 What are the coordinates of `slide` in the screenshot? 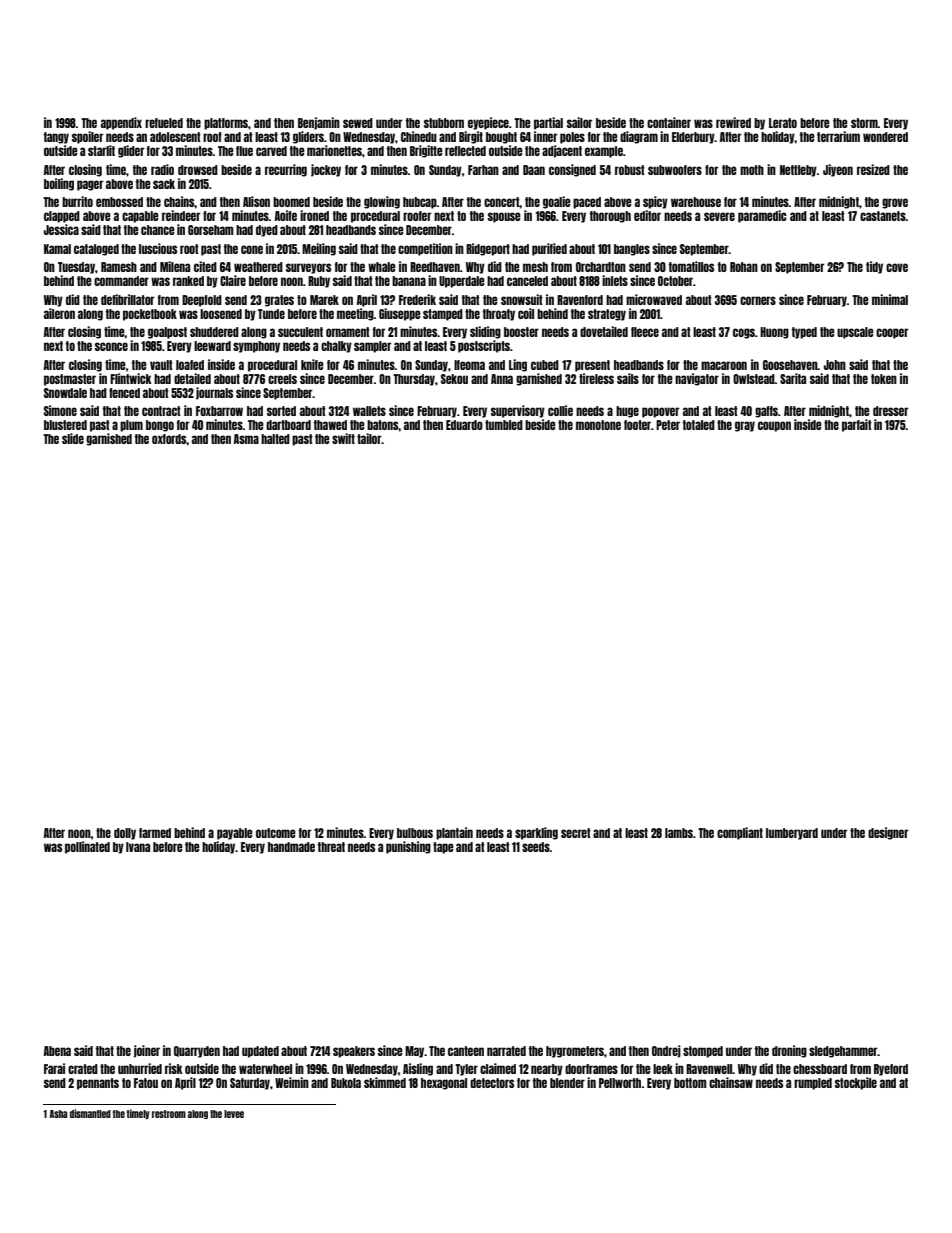 It's located at (73, 438).
